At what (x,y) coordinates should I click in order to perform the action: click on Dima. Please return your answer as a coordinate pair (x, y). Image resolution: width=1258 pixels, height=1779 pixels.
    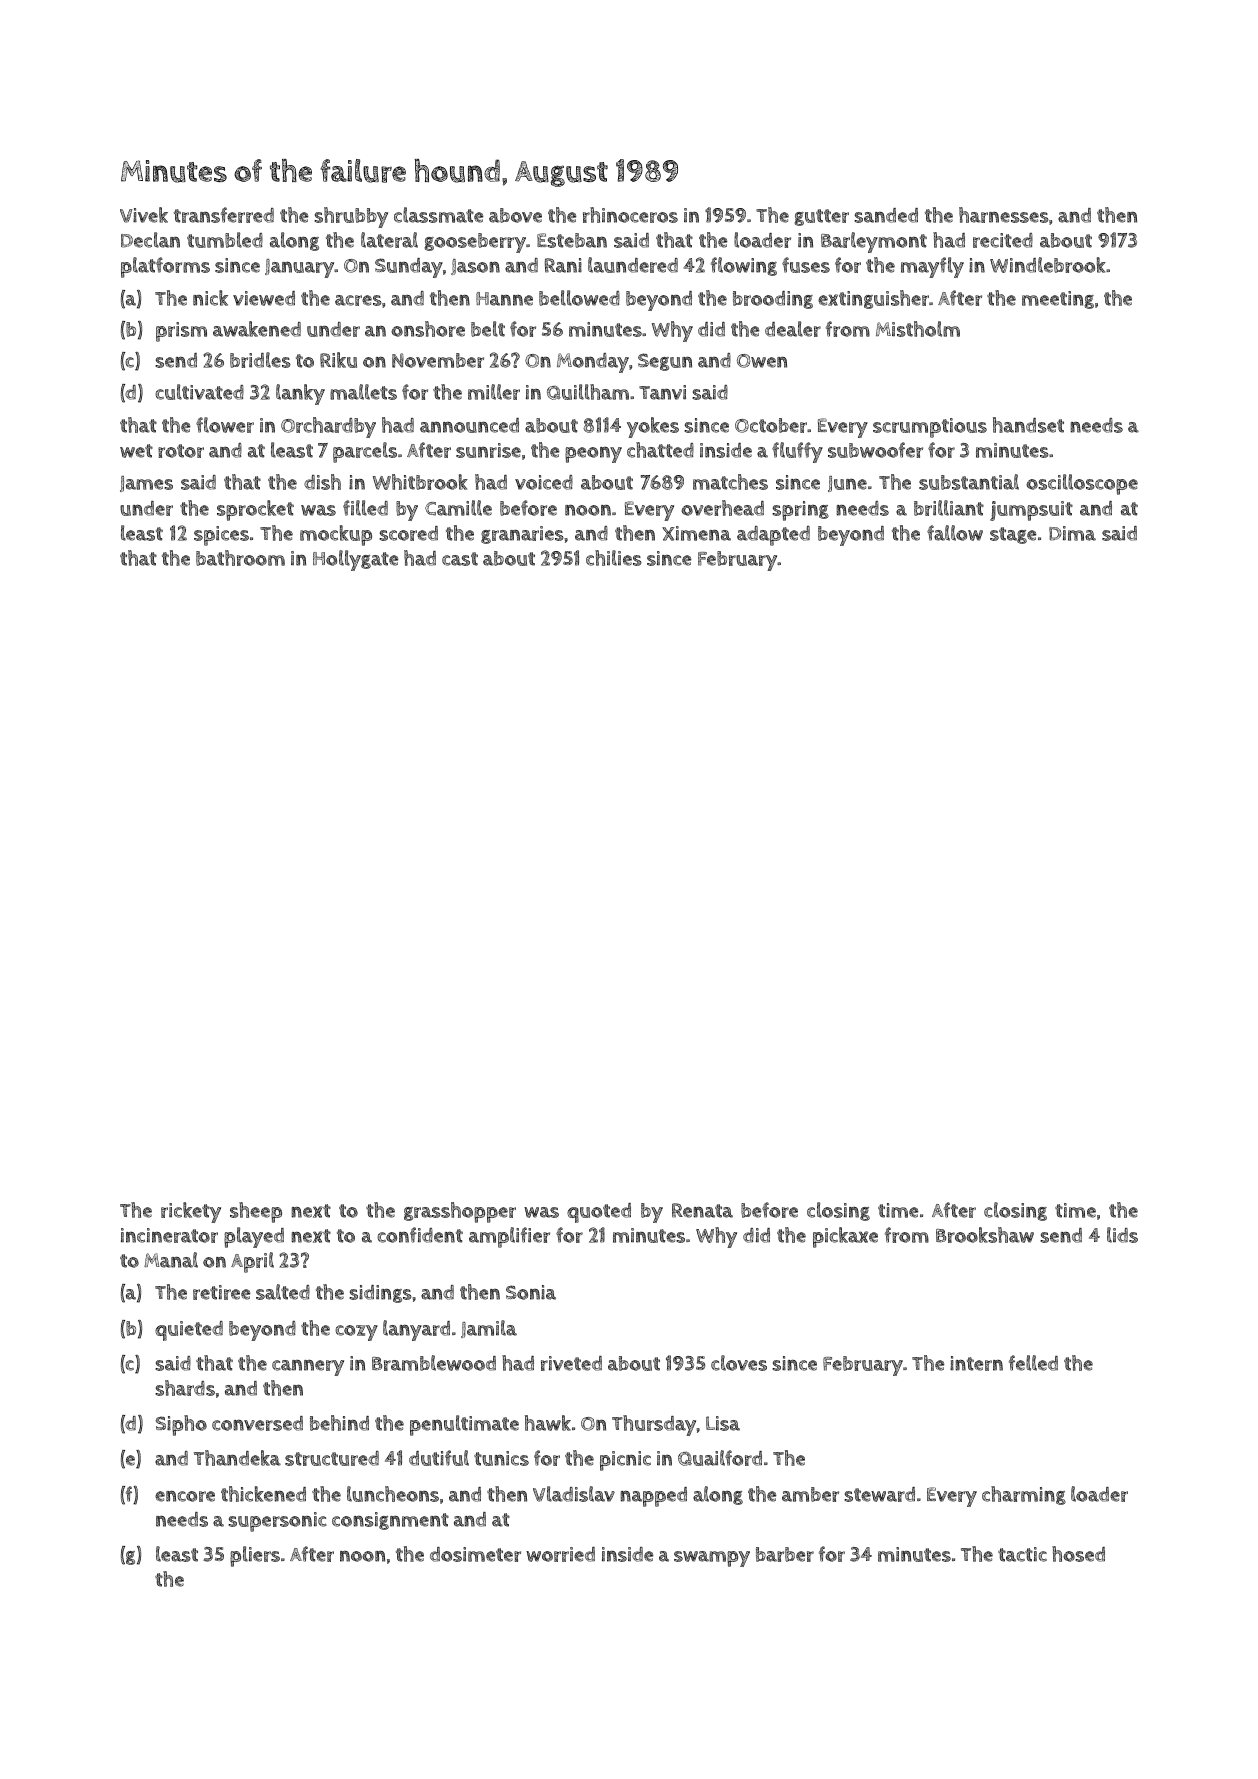
    Looking at the image, I should click on (1072, 533).
